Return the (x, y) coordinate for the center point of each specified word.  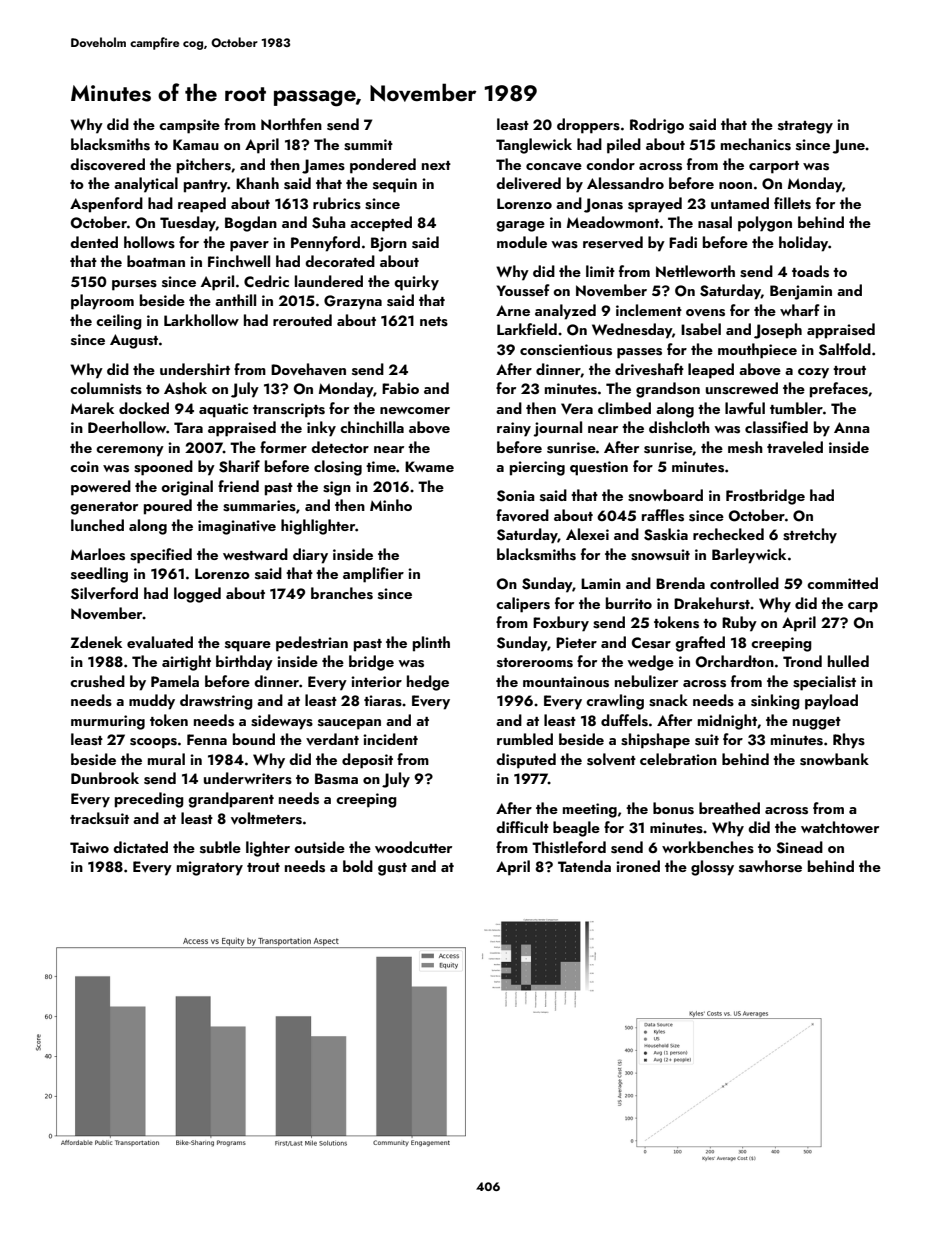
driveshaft (649, 369)
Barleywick (749, 556)
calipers (523, 605)
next (436, 165)
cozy (813, 373)
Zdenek (96, 642)
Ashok (185, 388)
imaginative (237, 527)
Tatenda (584, 866)
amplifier (373, 575)
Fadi (683, 242)
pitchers (204, 166)
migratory (210, 868)
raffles (663, 515)
